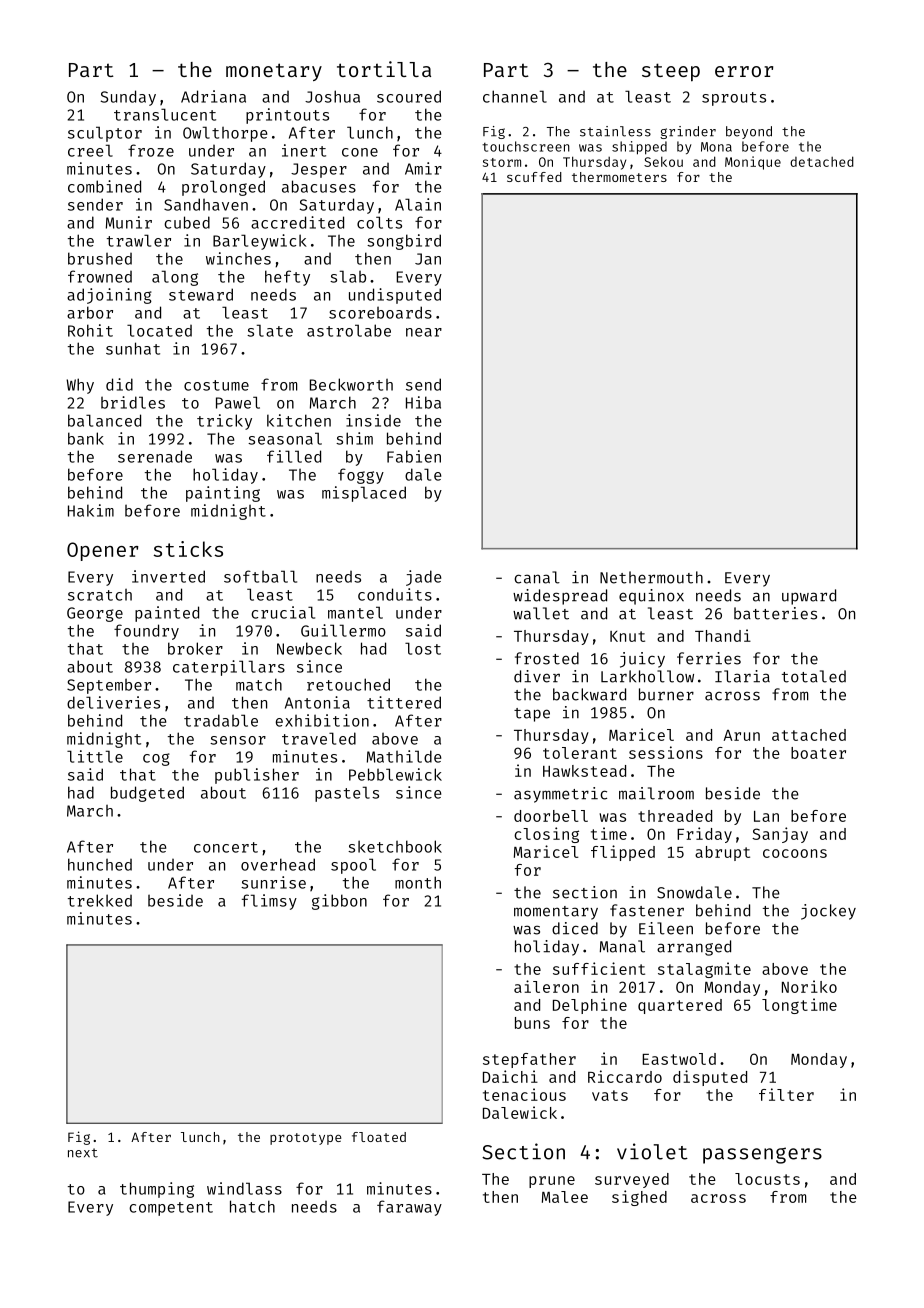 The height and width of the image is (1308, 924). What do you see at coordinates (590, 1006) in the image?
I see `Delphine` at bounding box center [590, 1006].
